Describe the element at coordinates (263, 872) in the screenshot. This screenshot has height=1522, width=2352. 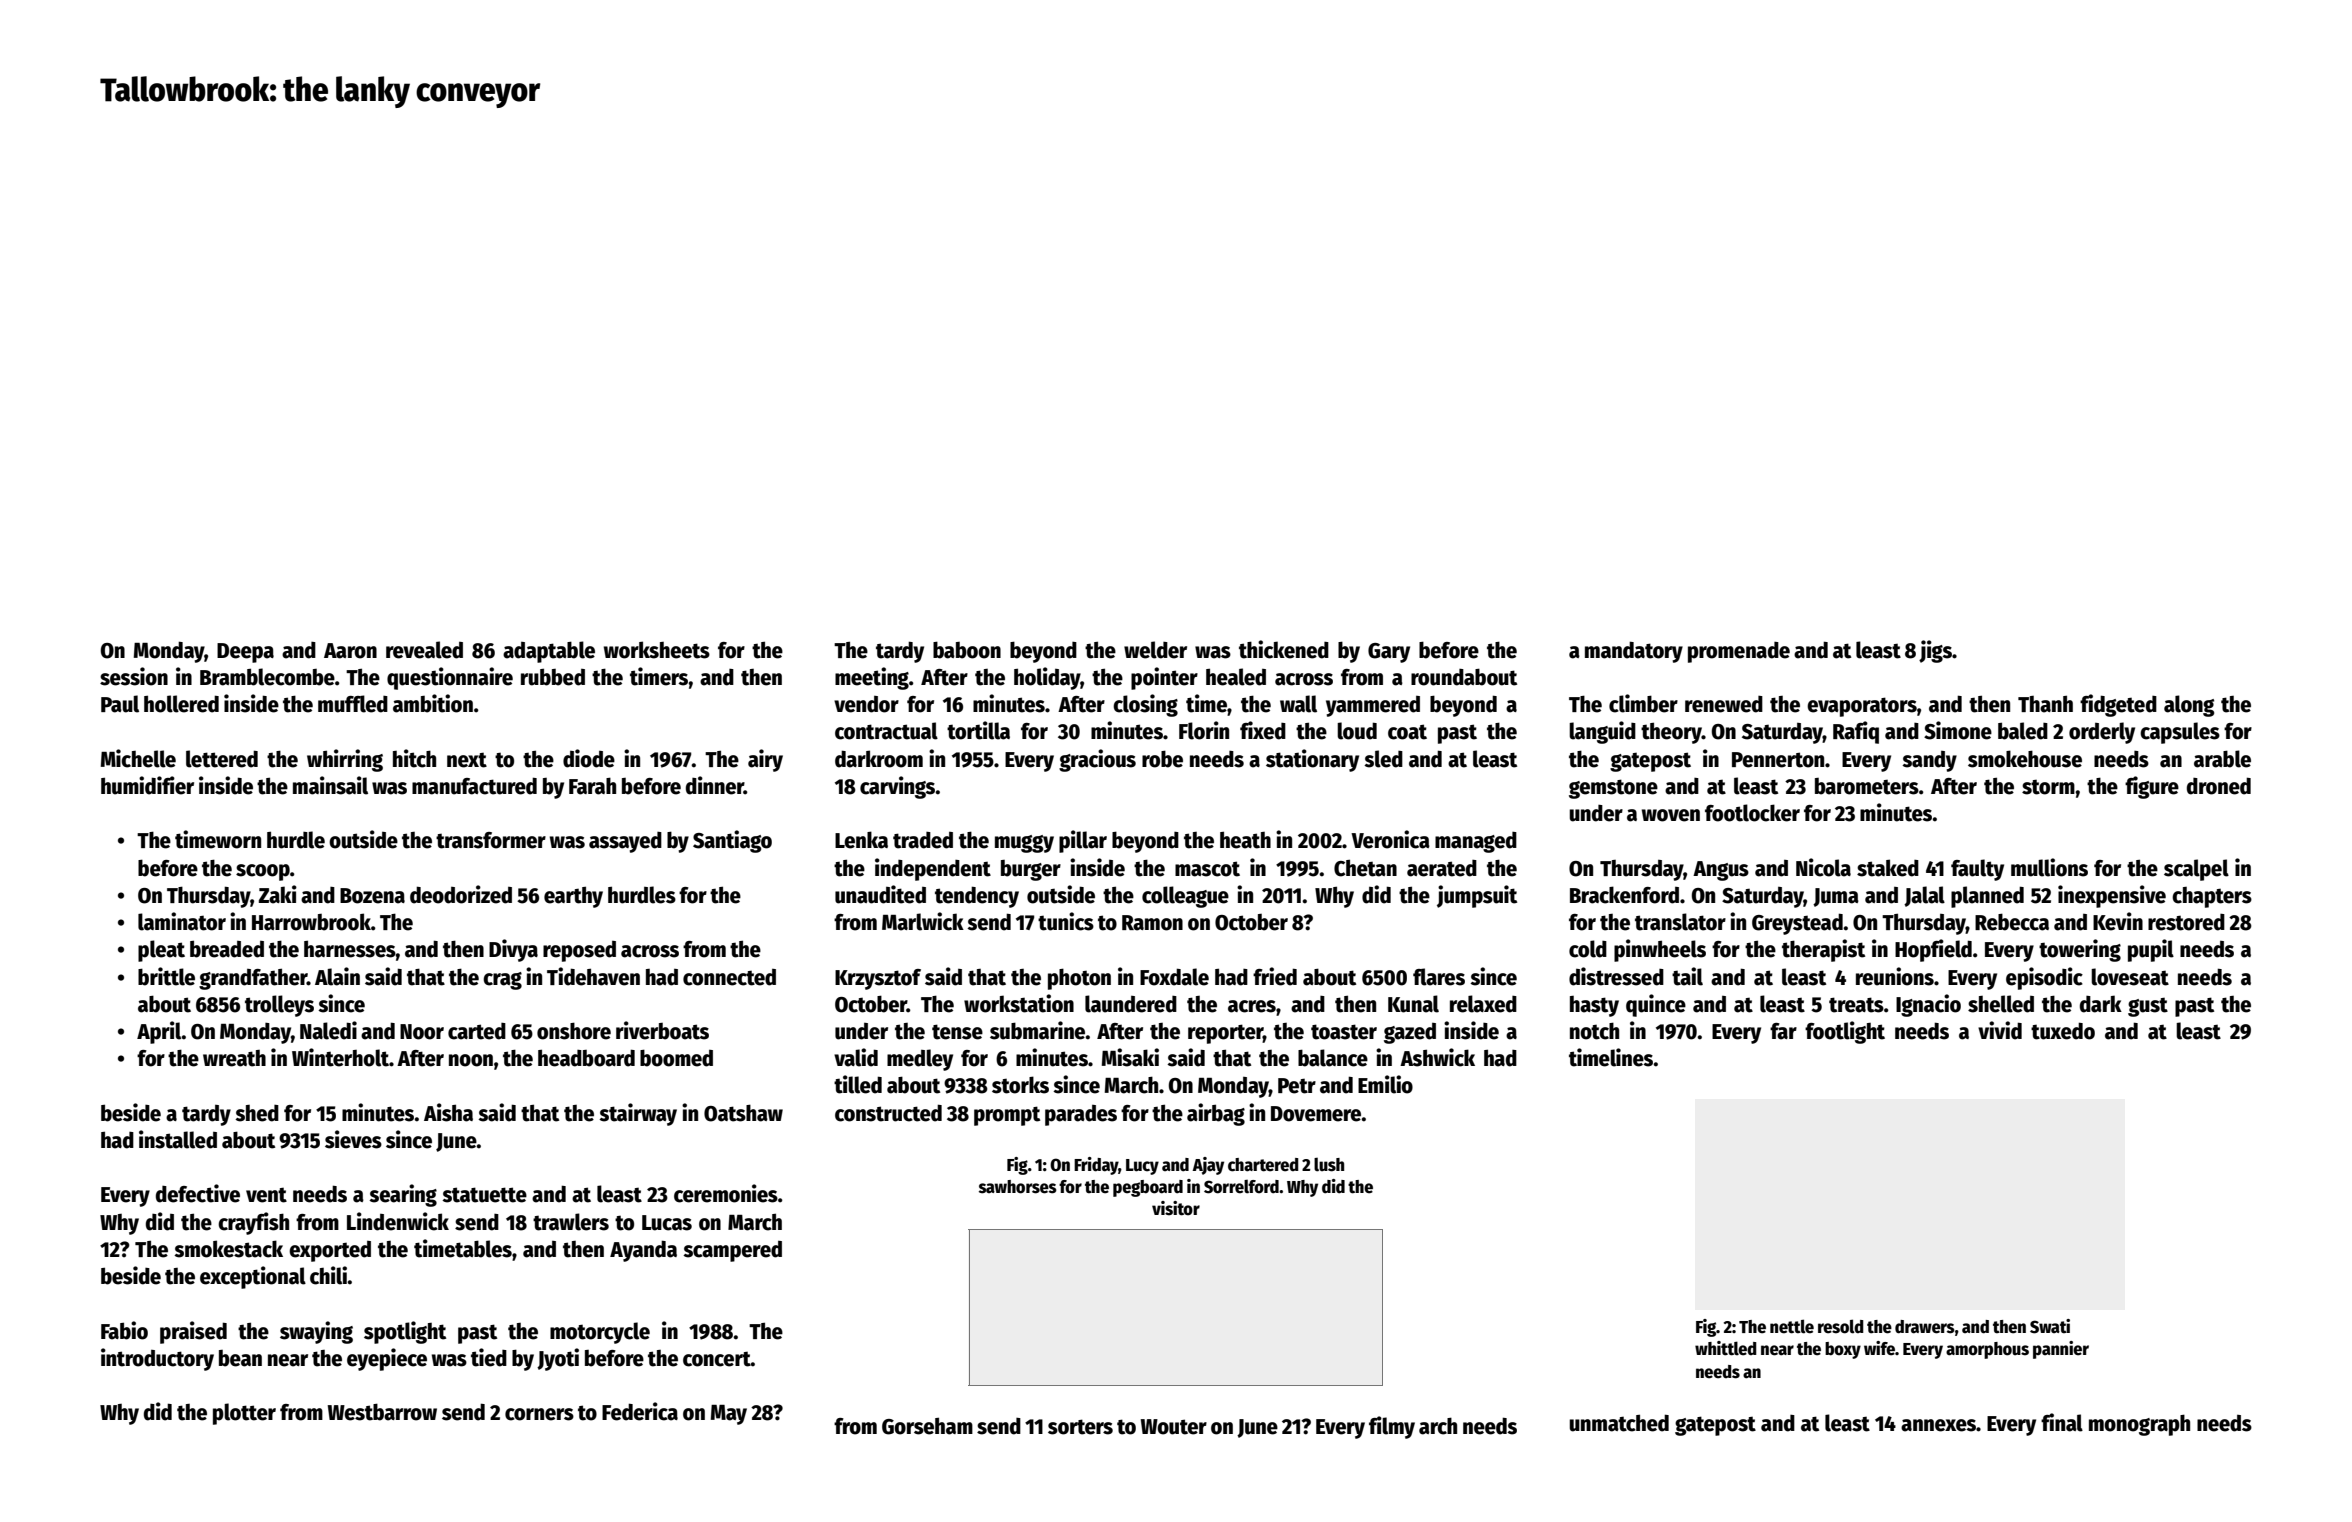
I see `scoop` at that location.
